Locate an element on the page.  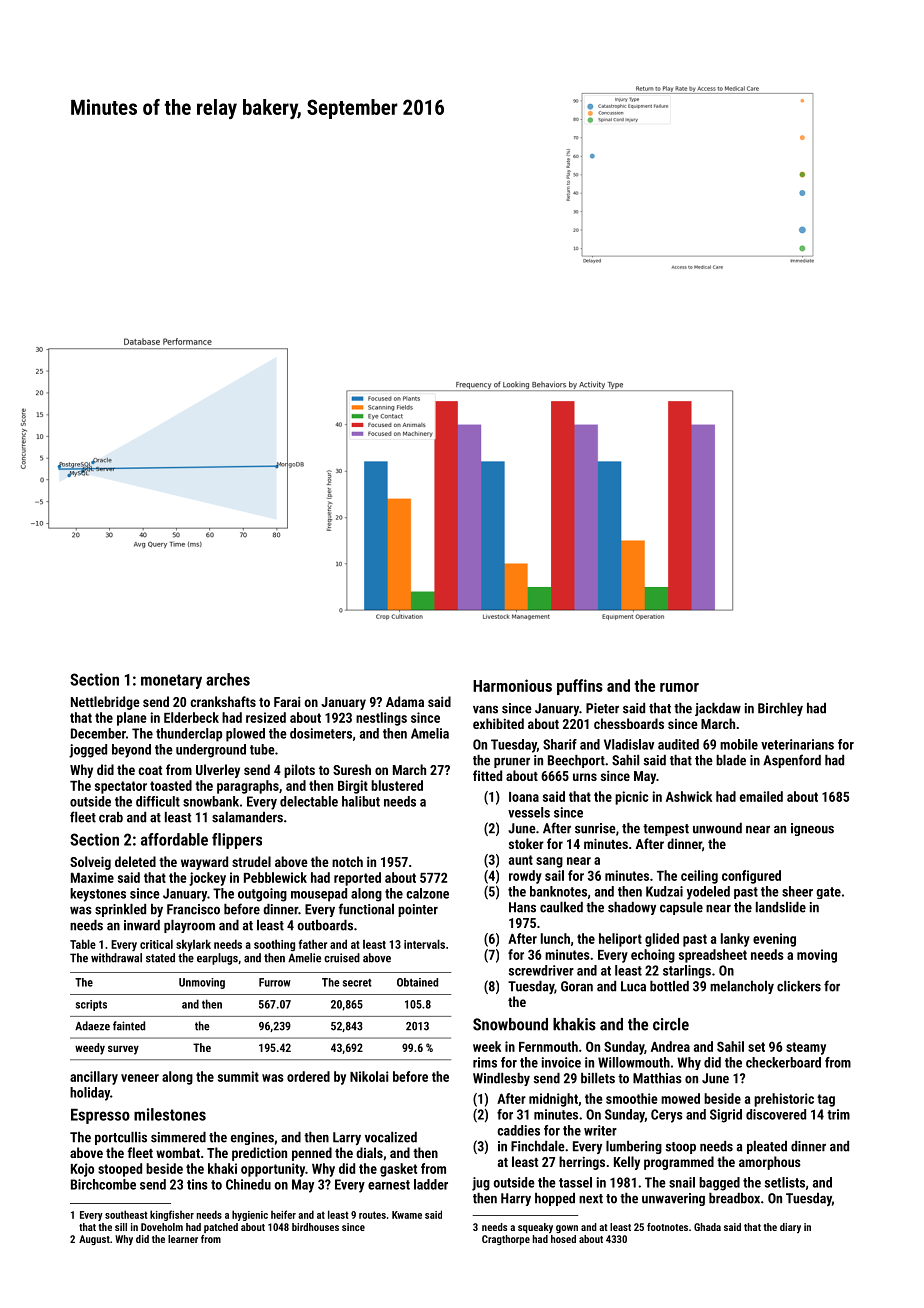
thunderclap is located at coordinates (189, 735).
